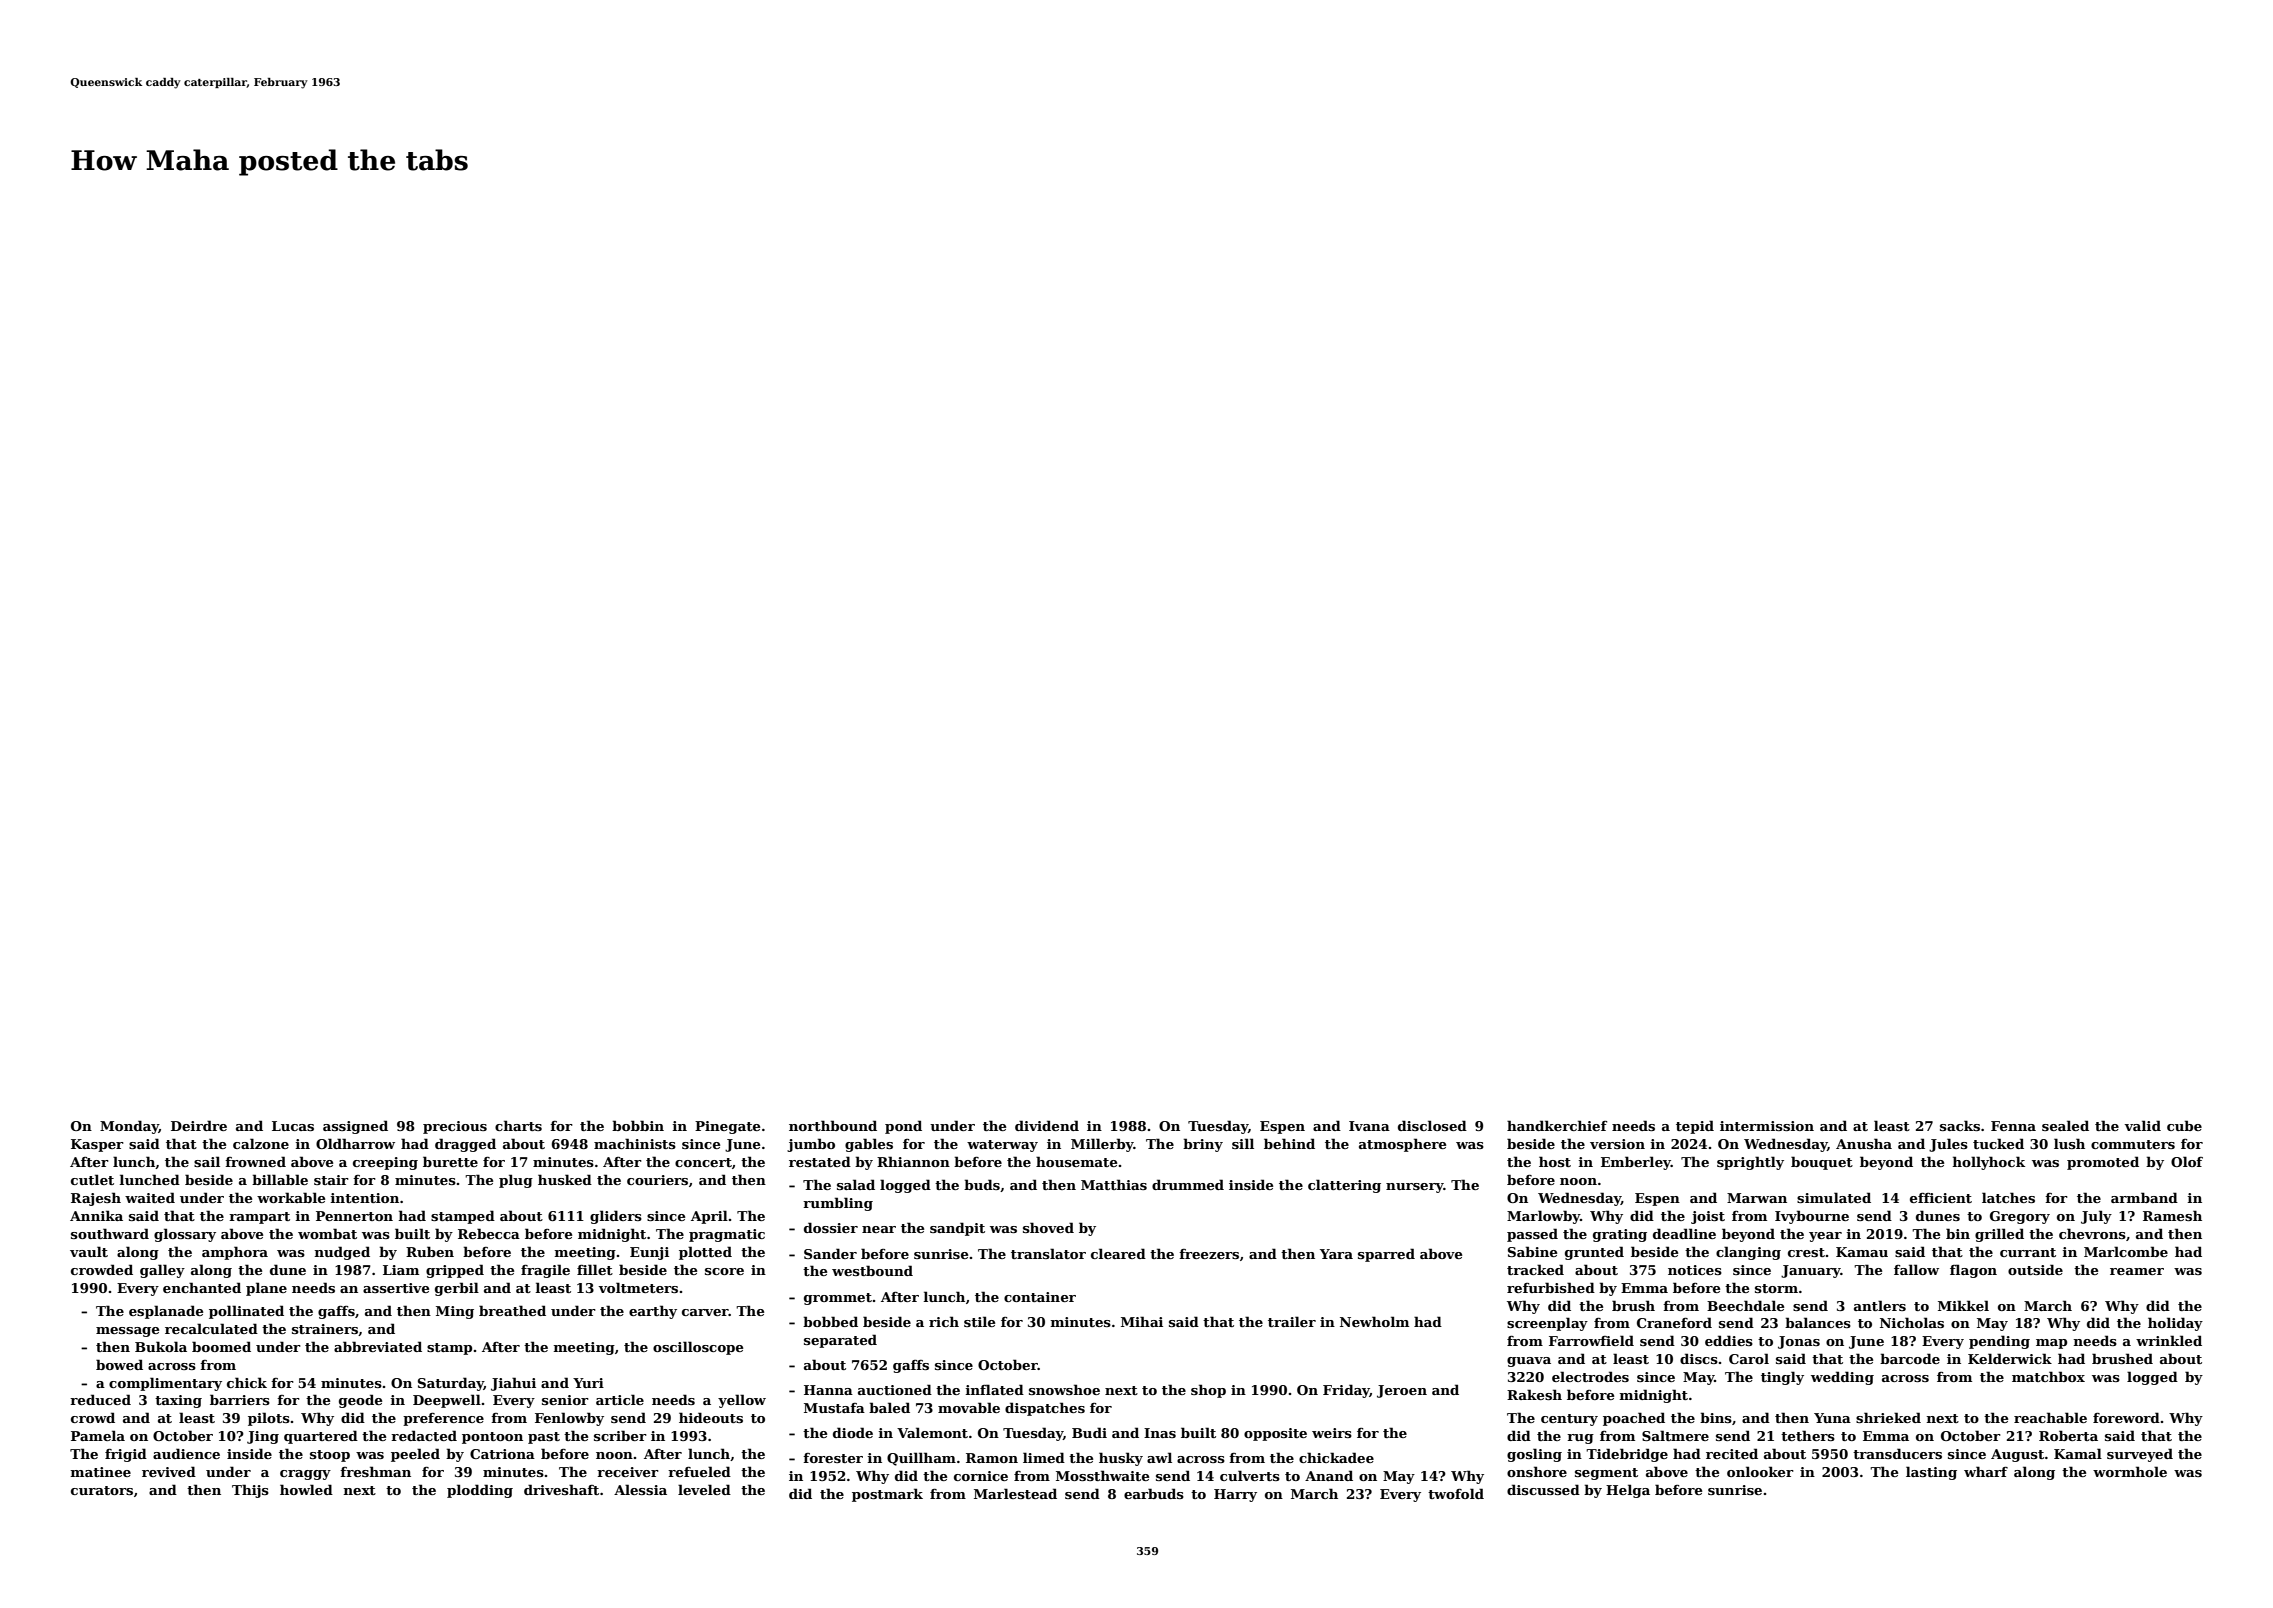  I want to click on galley, so click(162, 1271).
